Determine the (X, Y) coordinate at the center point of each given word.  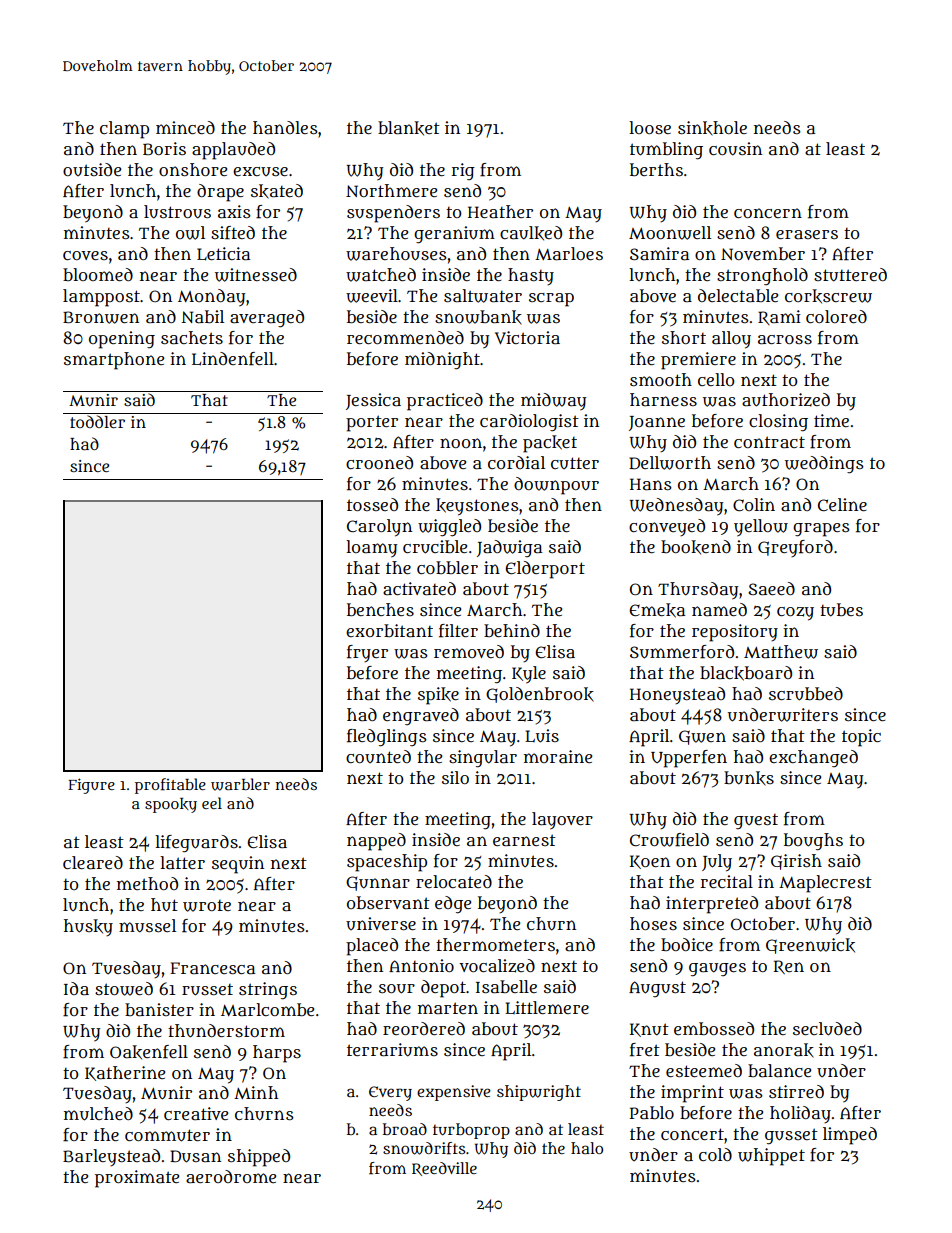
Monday (211, 298)
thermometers (495, 944)
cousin (735, 149)
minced (185, 127)
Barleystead (111, 1157)
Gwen (702, 737)
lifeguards (196, 844)
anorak (784, 1050)
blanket (409, 128)
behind (512, 630)
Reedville (444, 1169)
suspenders (393, 214)
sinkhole (712, 128)
